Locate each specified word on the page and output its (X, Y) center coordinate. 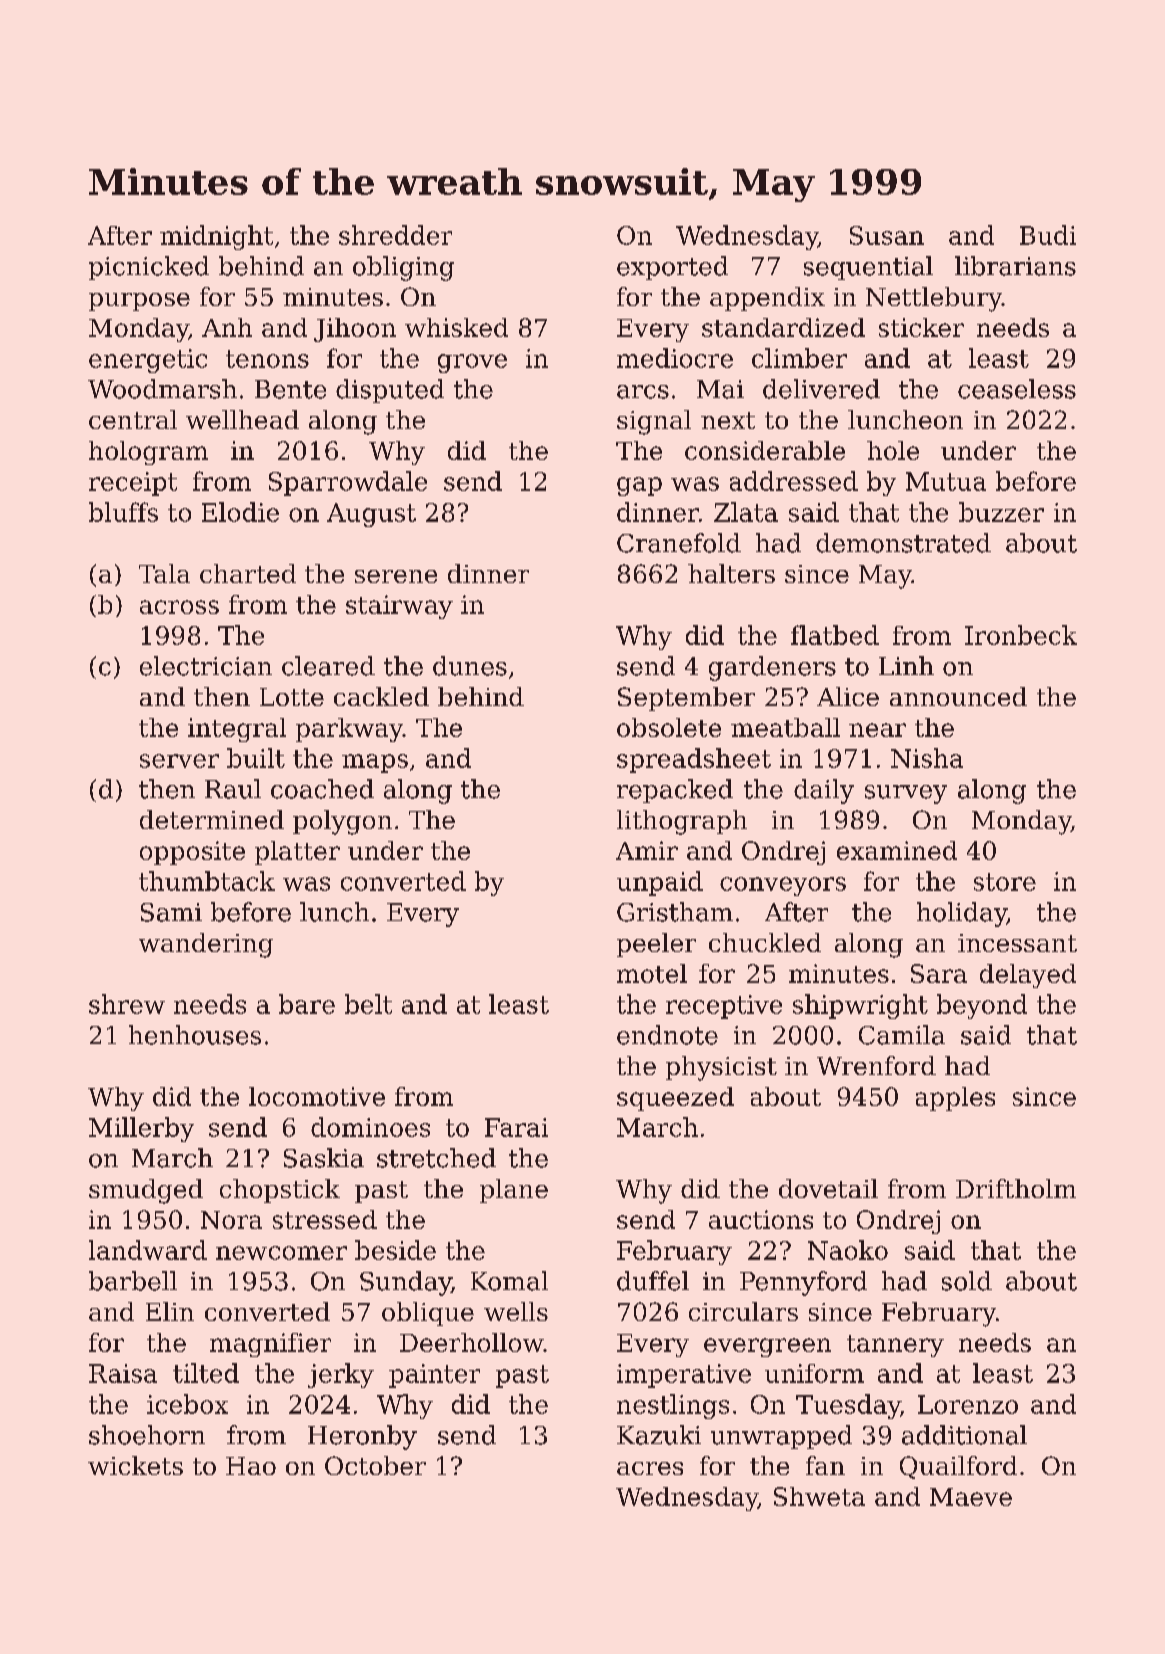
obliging (403, 268)
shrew (127, 1004)
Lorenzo (968, 1404)
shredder (395, 235)
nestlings (673, 1406)
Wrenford (876, 1065)
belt (368, 1004)
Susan (887, 235)
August (371, 515)
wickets (135, 1465)
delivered (821, 389)
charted (248, 573)
